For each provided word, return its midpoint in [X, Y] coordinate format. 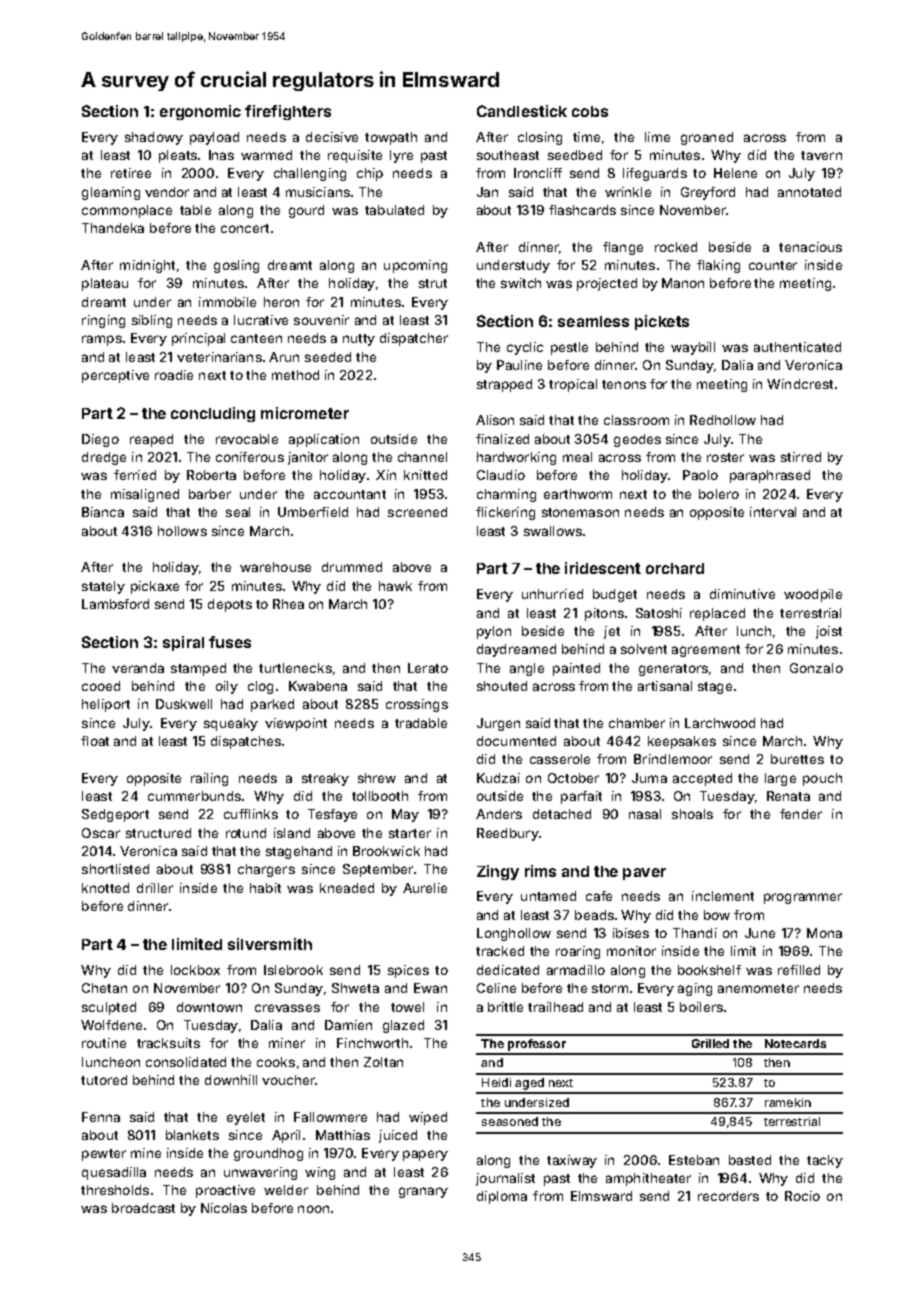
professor [537, 1045]
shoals [692, 814]
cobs [590, 111]
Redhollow [723, 420]
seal [238, 512]
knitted [425, 475]
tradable [421, 723]
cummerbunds [194, 796]
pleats [178, 156]
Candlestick [522, 111]
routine [104, 1043]
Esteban [694, 1160]
